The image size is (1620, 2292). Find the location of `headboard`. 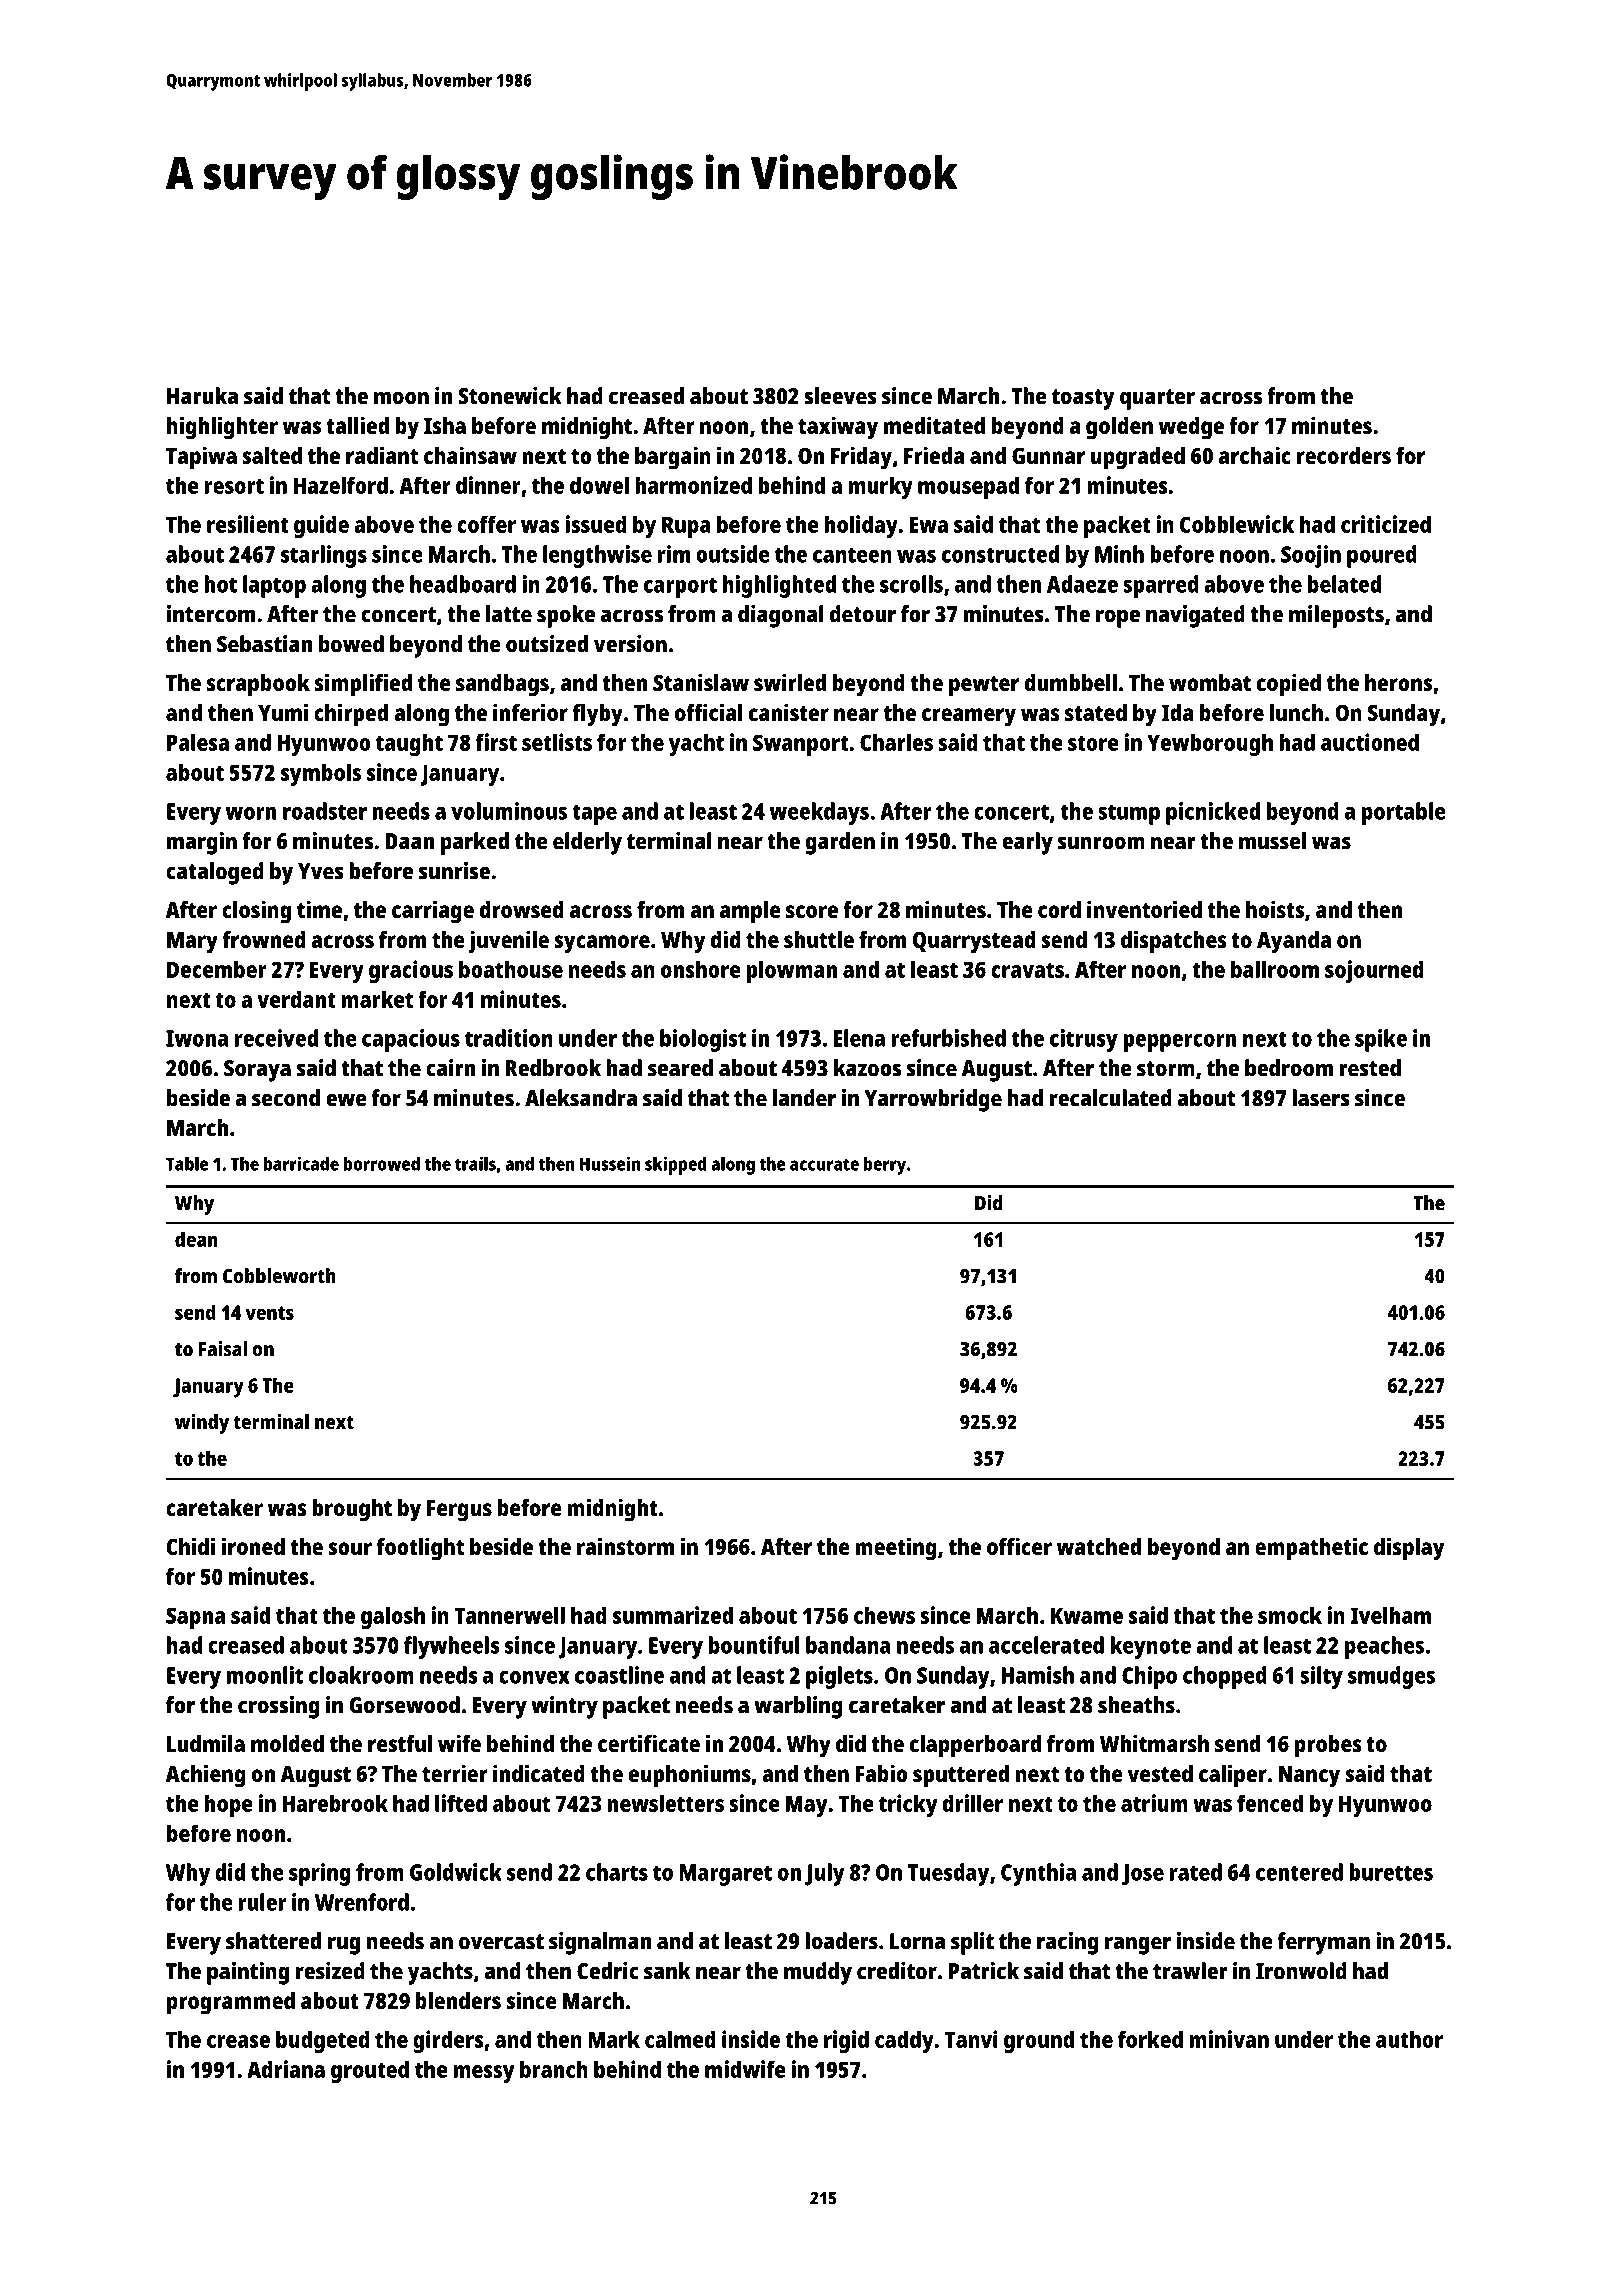

headboard is located at coordinates (463, 584).
